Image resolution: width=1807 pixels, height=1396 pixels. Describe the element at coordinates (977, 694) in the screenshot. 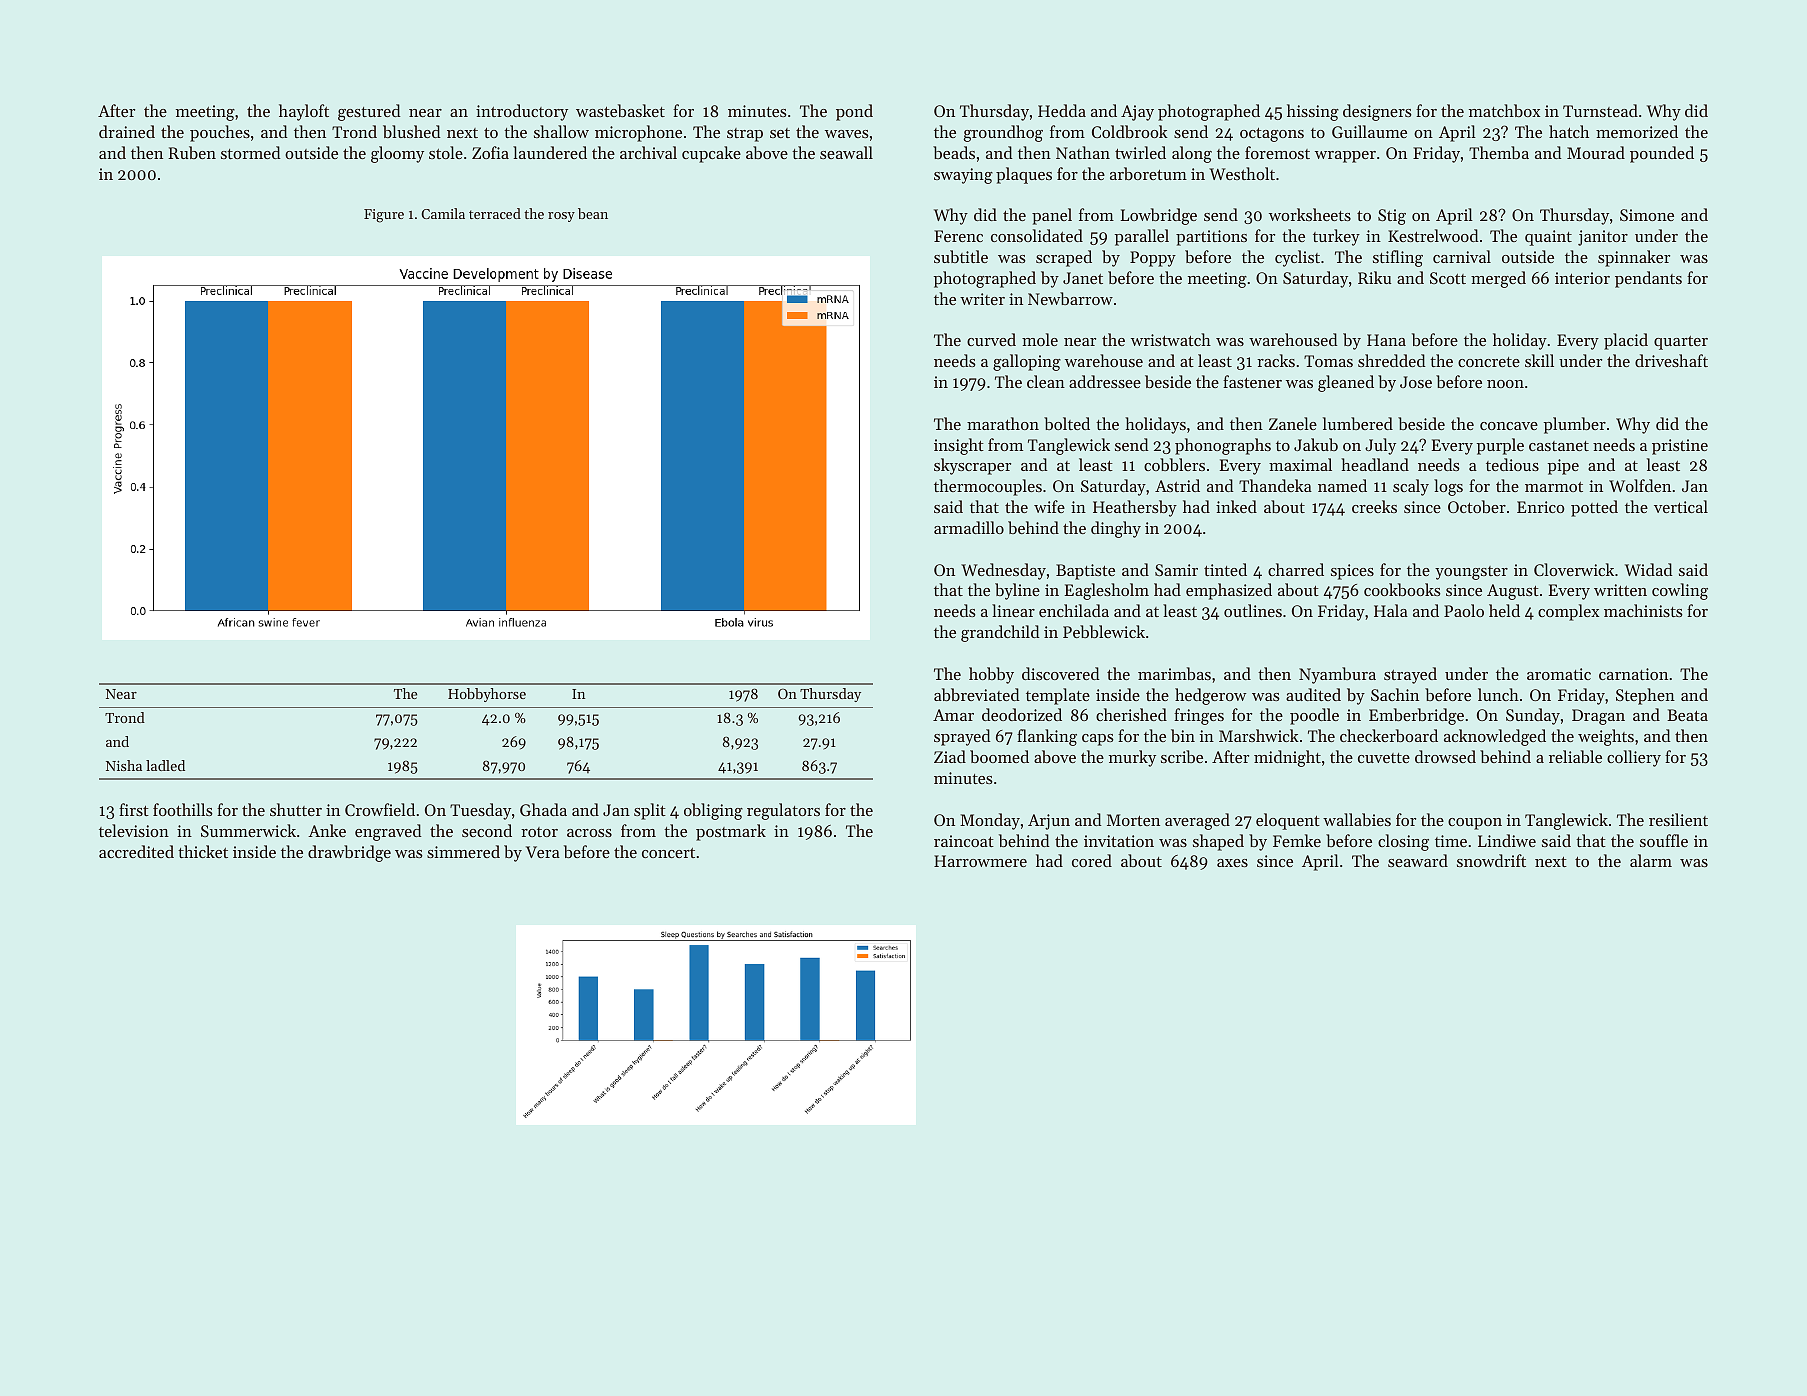

I see `abbreviated` at that location.
